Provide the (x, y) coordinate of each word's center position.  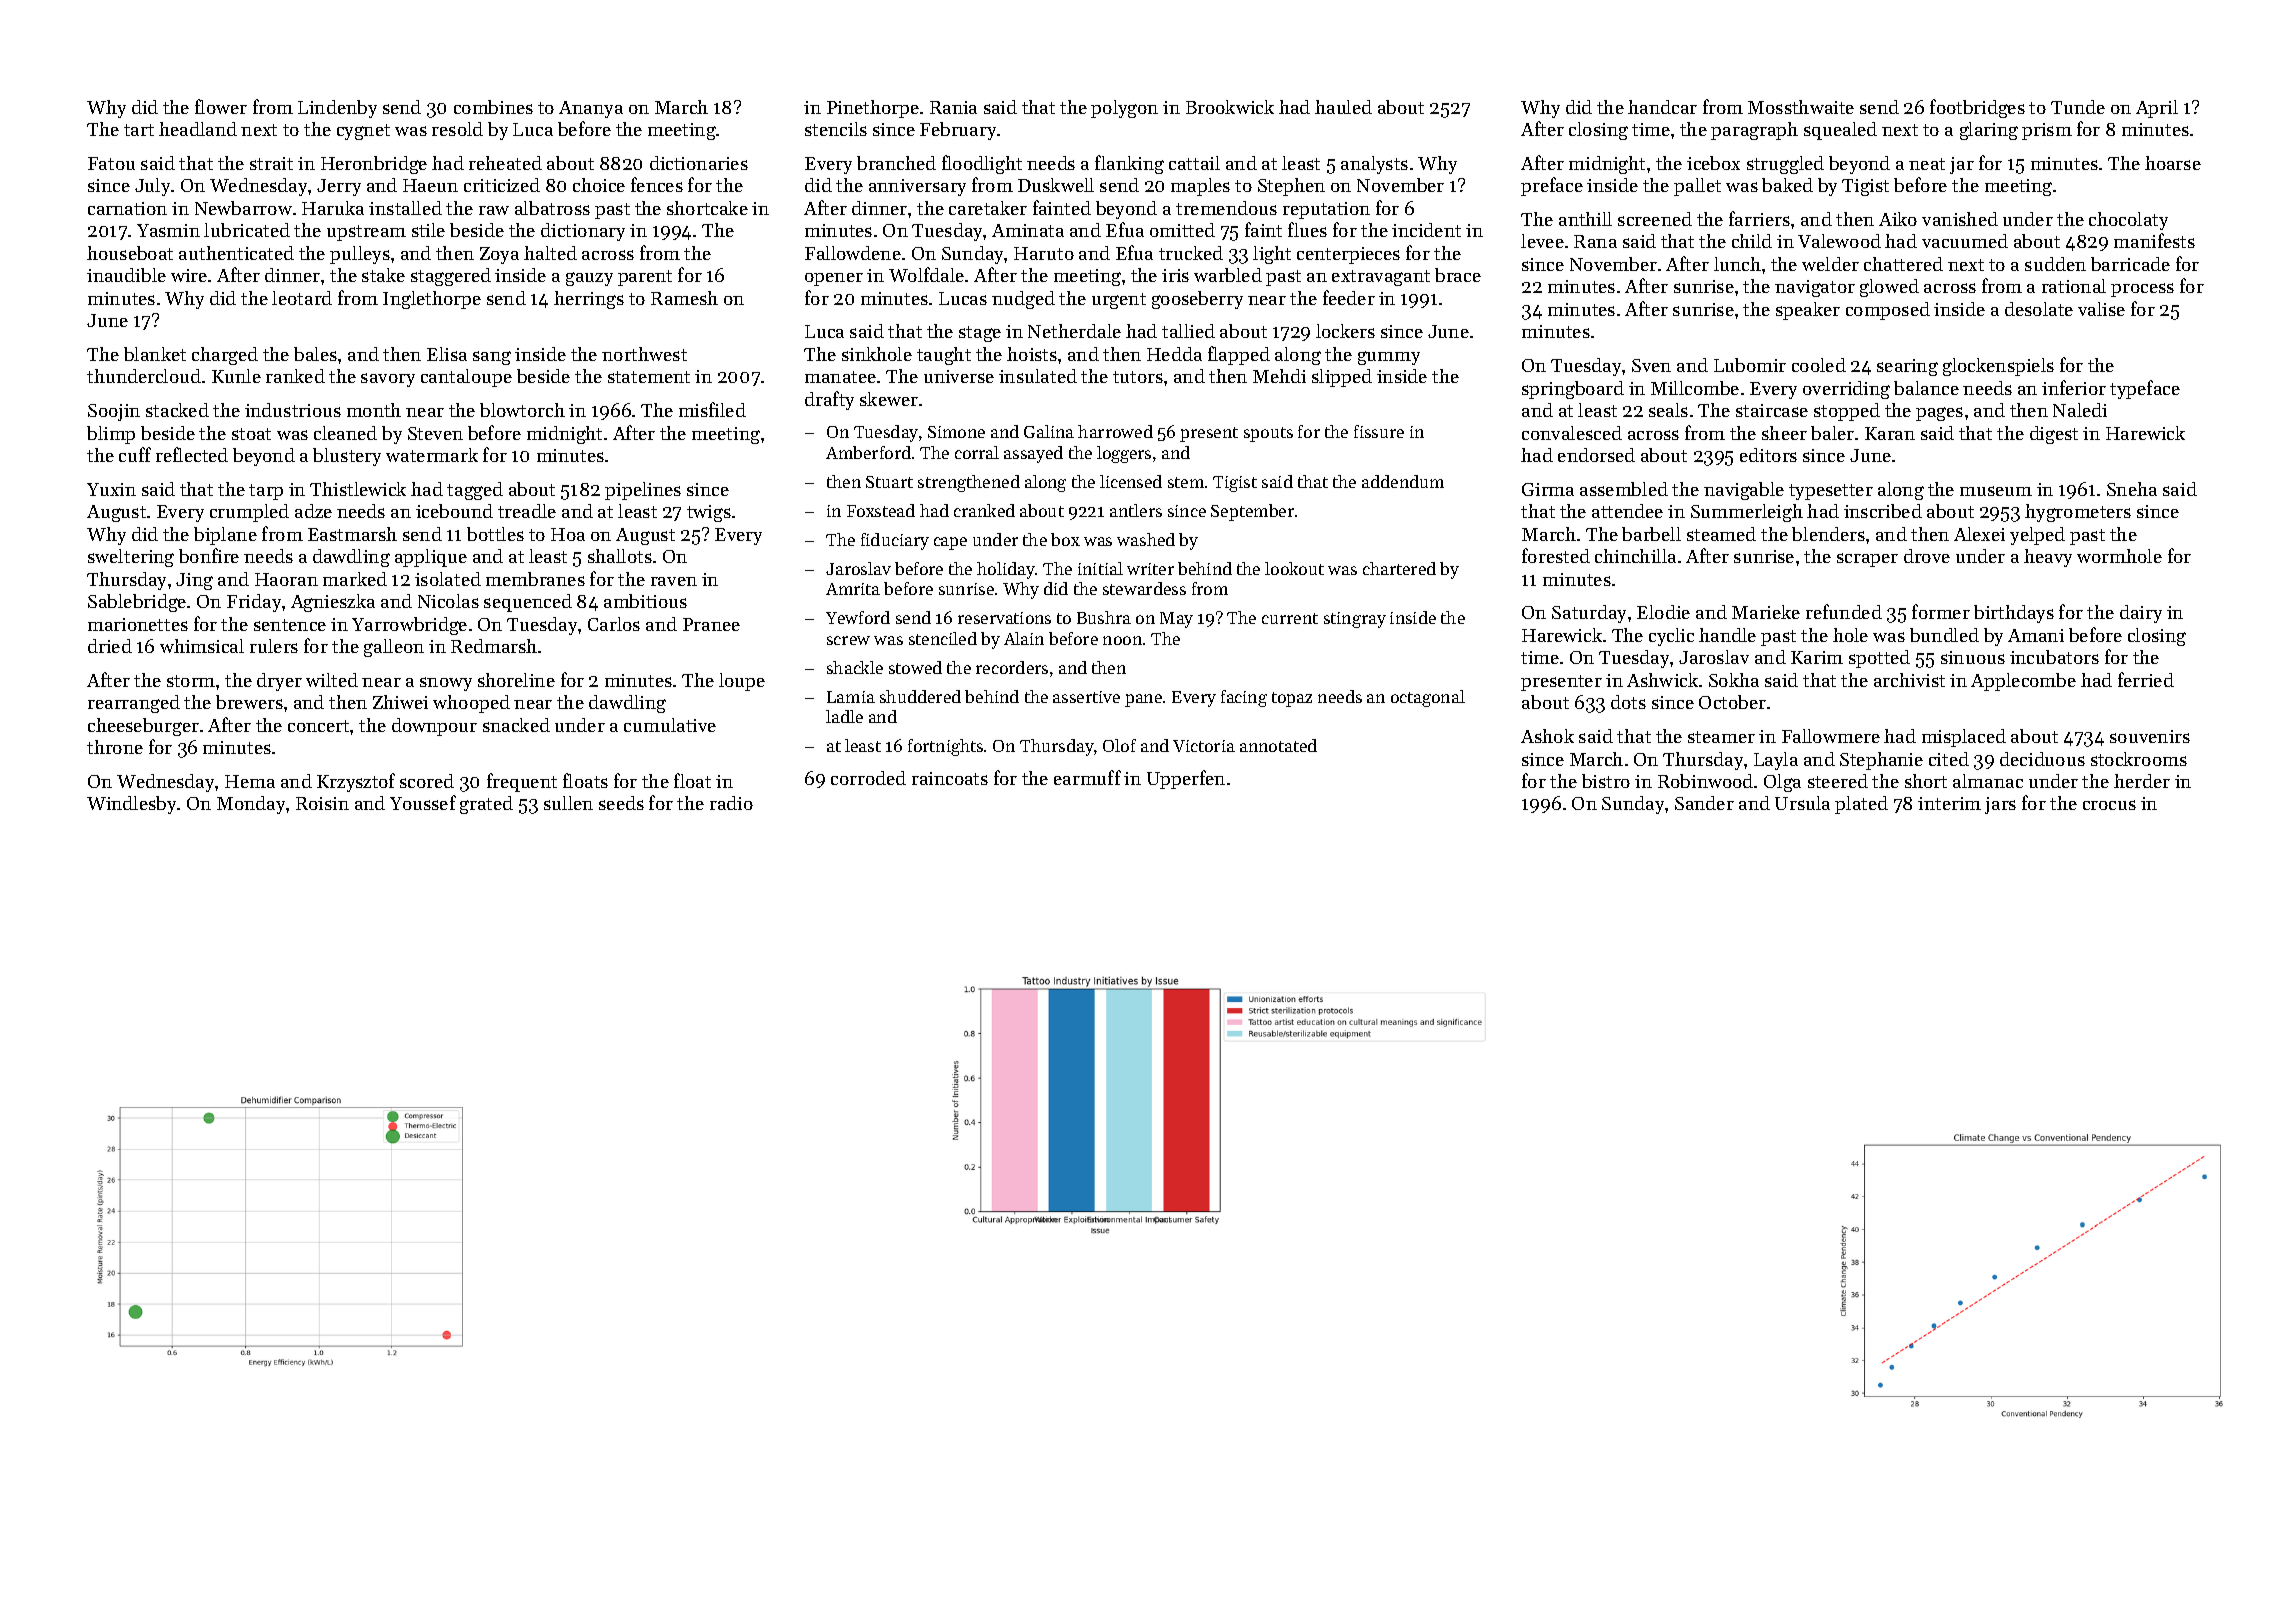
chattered (1903, 264)
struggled (1785, 165)
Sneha (2132, 489)
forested (1556, 555)
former (1941, 611)
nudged (1023, 300)
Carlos (614, 624)
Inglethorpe (432, 300)
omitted (1182, 230)
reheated (505, 163)
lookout (1294, 568)
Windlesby (132, 805)
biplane (225, 536)
